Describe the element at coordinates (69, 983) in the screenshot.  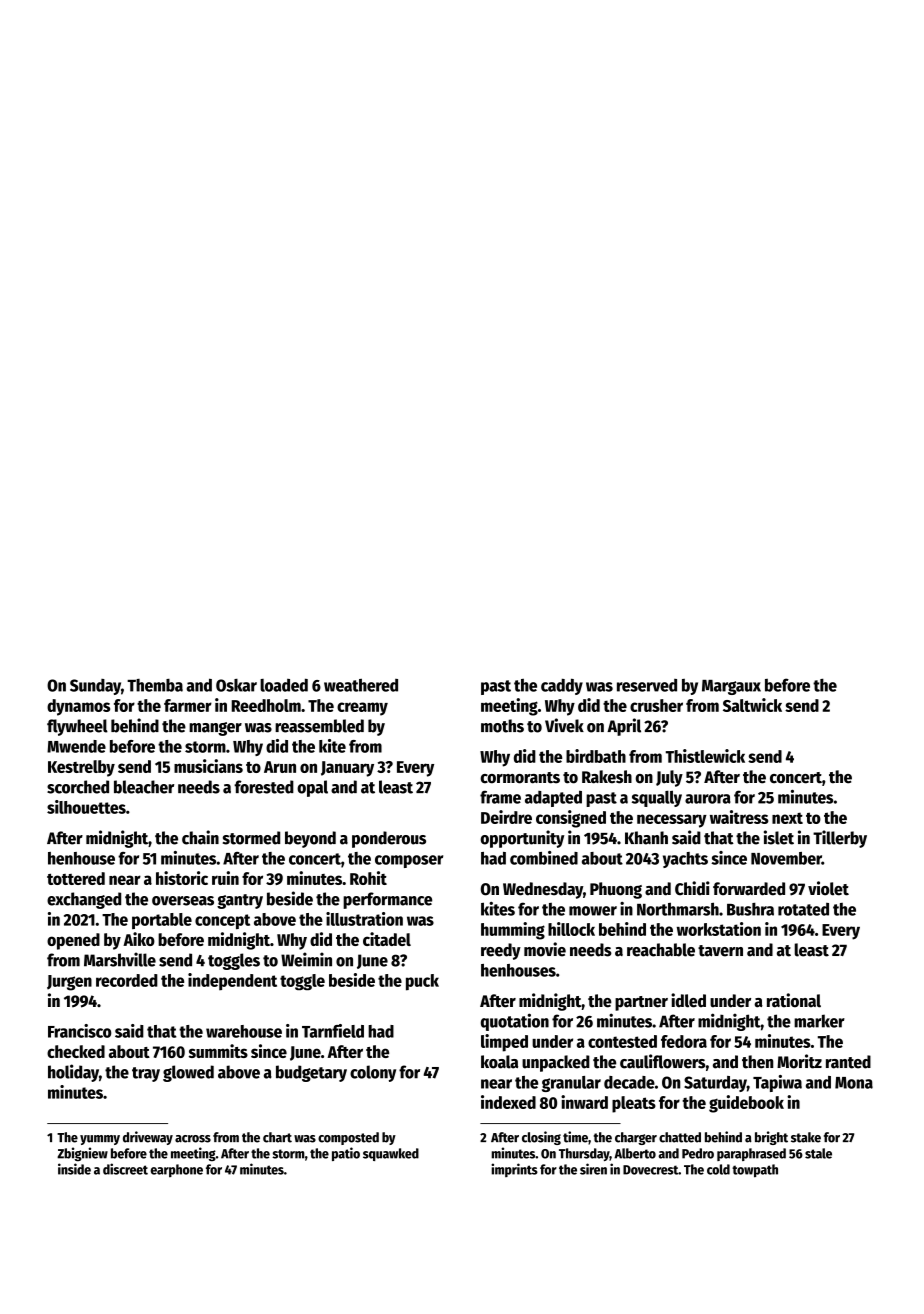
I see `Jurgen` at that location.
